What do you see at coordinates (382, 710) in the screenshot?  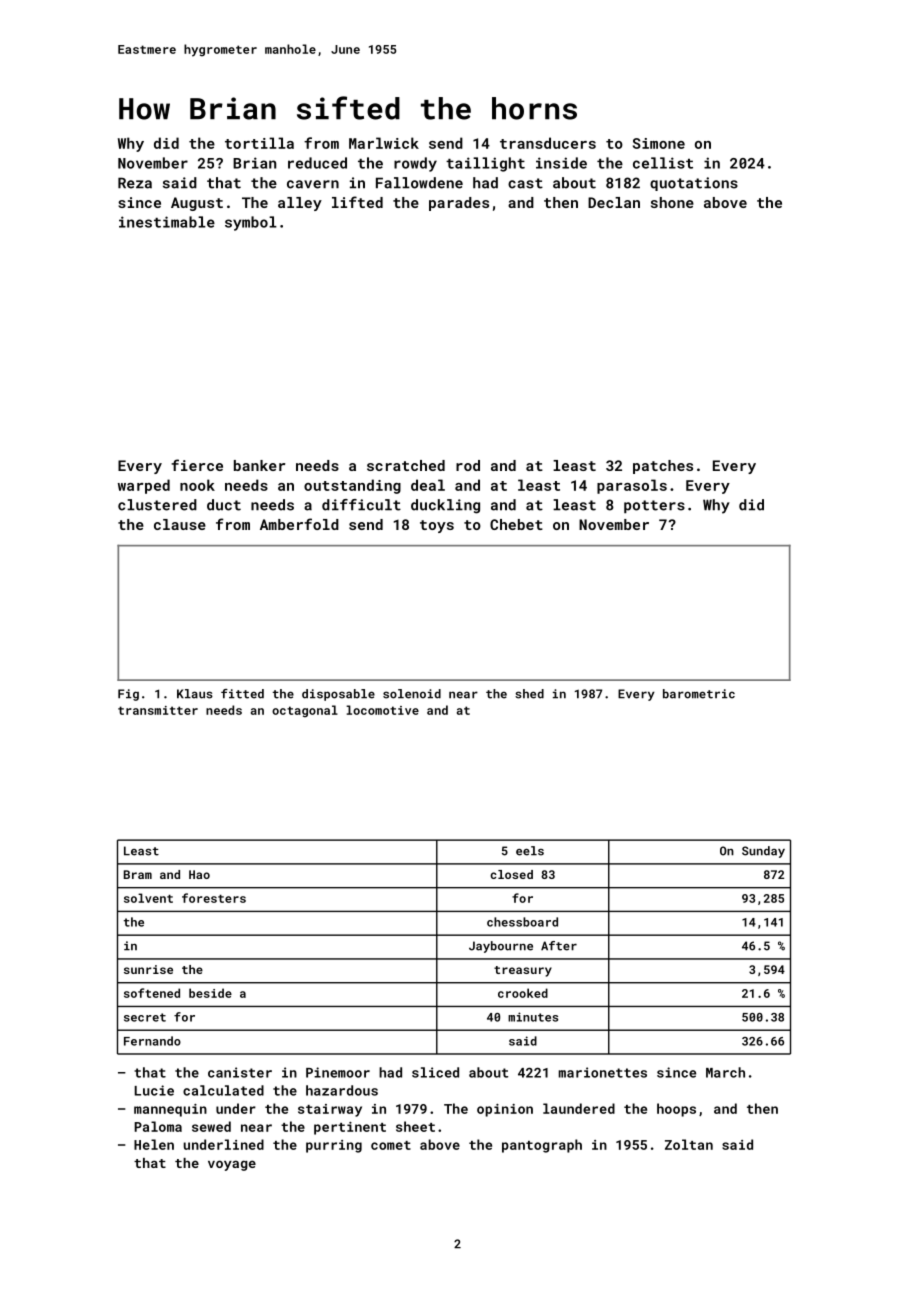 I see `locomotive` at bounding box center [382, 710].
